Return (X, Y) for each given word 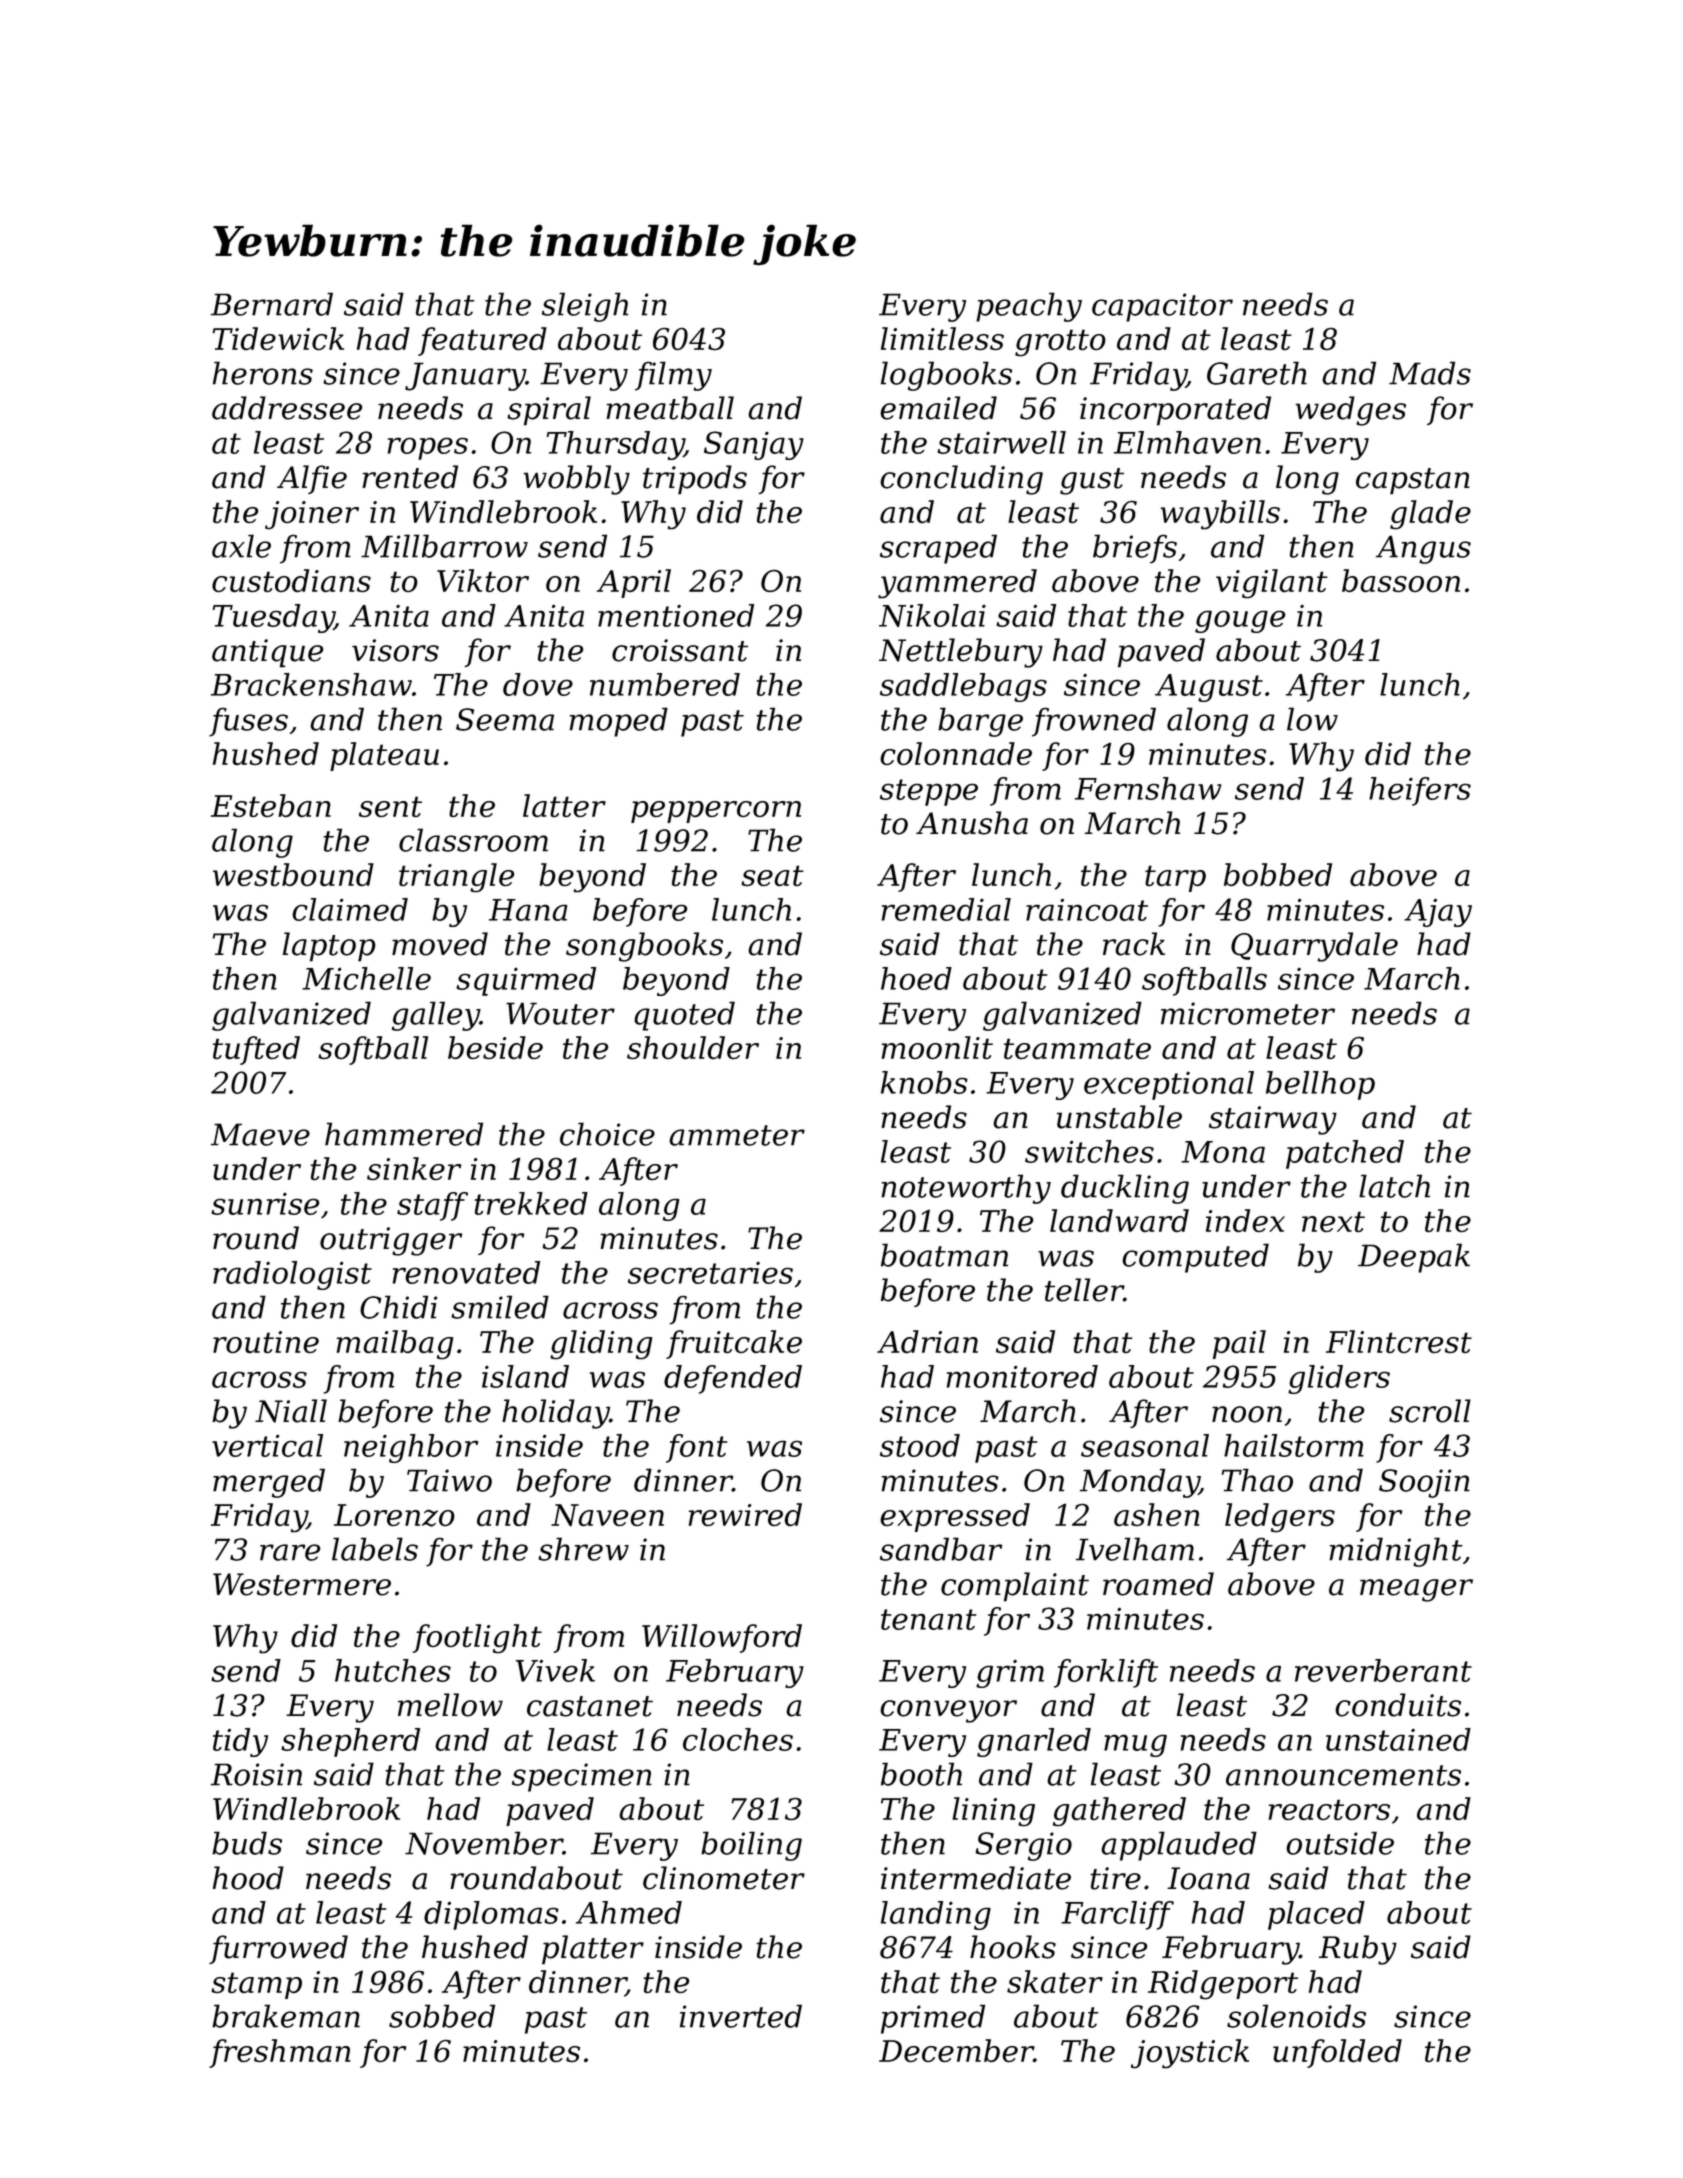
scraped (938, 549)
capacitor (1162, 307)
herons (263, 373)
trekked (531, 1203)
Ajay (1438, 912)
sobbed (442, 2016)
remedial (946, 909)
